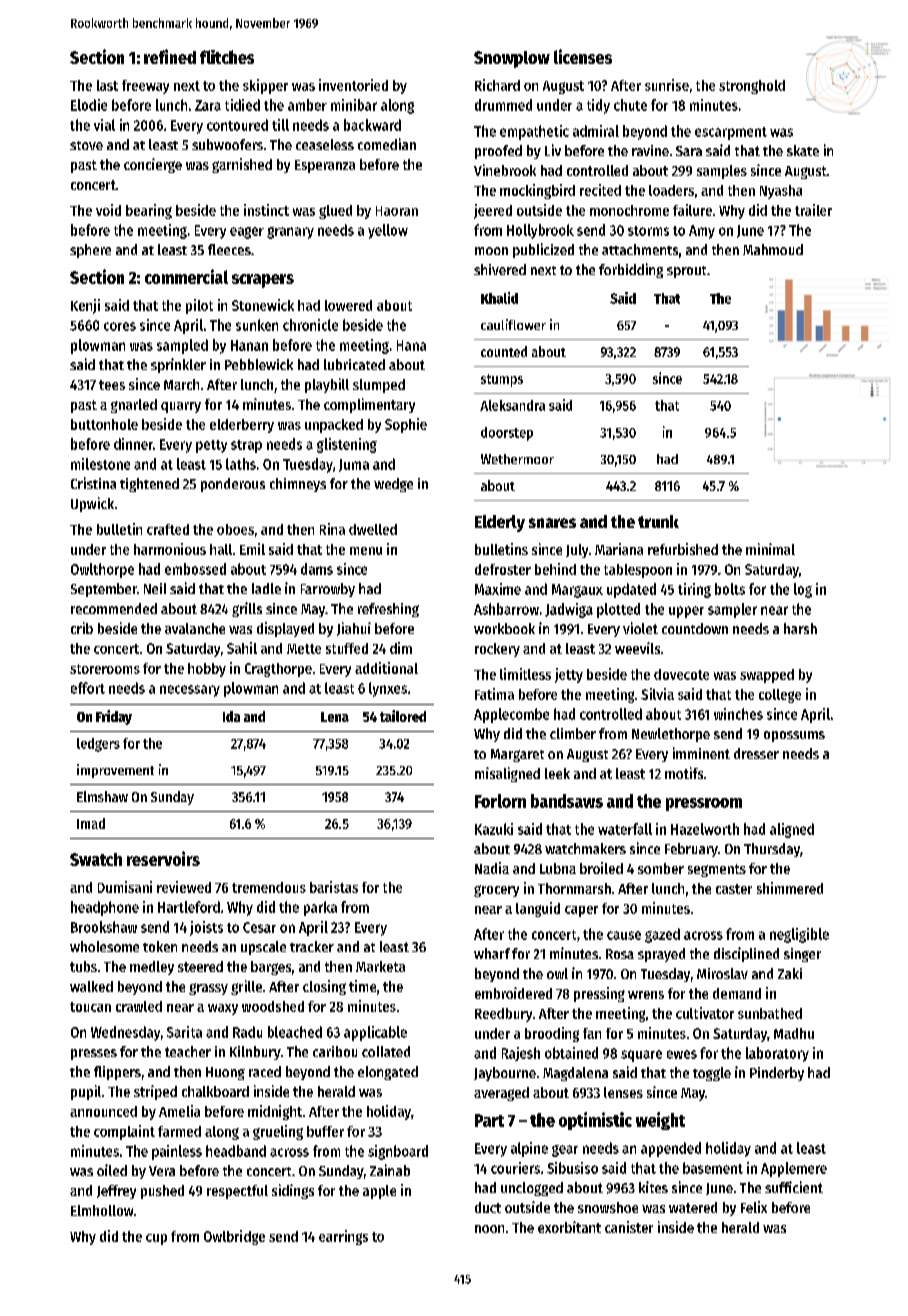 The height and width of the screenshot is (1316, 908). I want to click on college, so click(780, 696).
